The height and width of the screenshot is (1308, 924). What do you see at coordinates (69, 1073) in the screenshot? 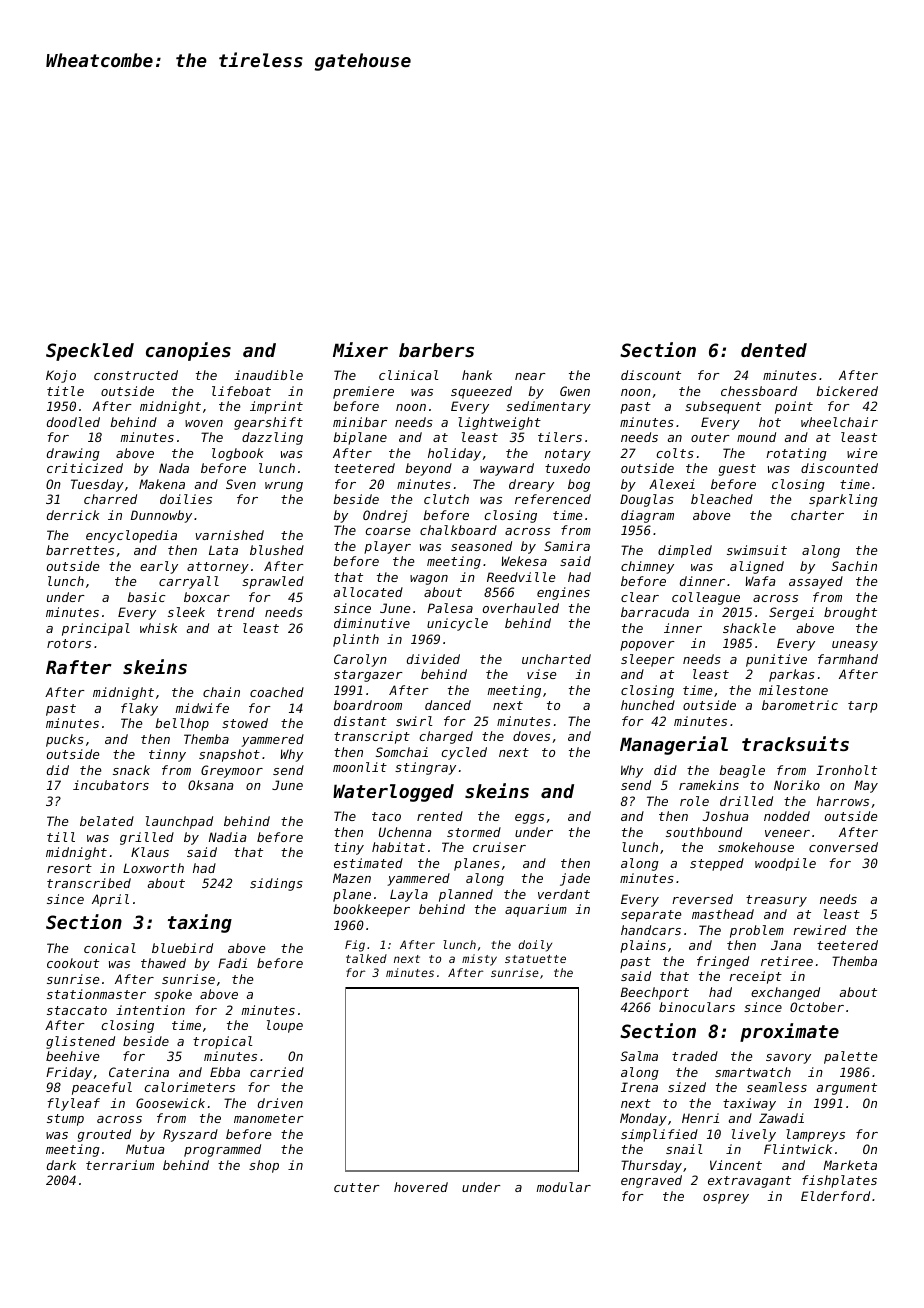
I see `Friday` at bounding box center [69, 1073].
